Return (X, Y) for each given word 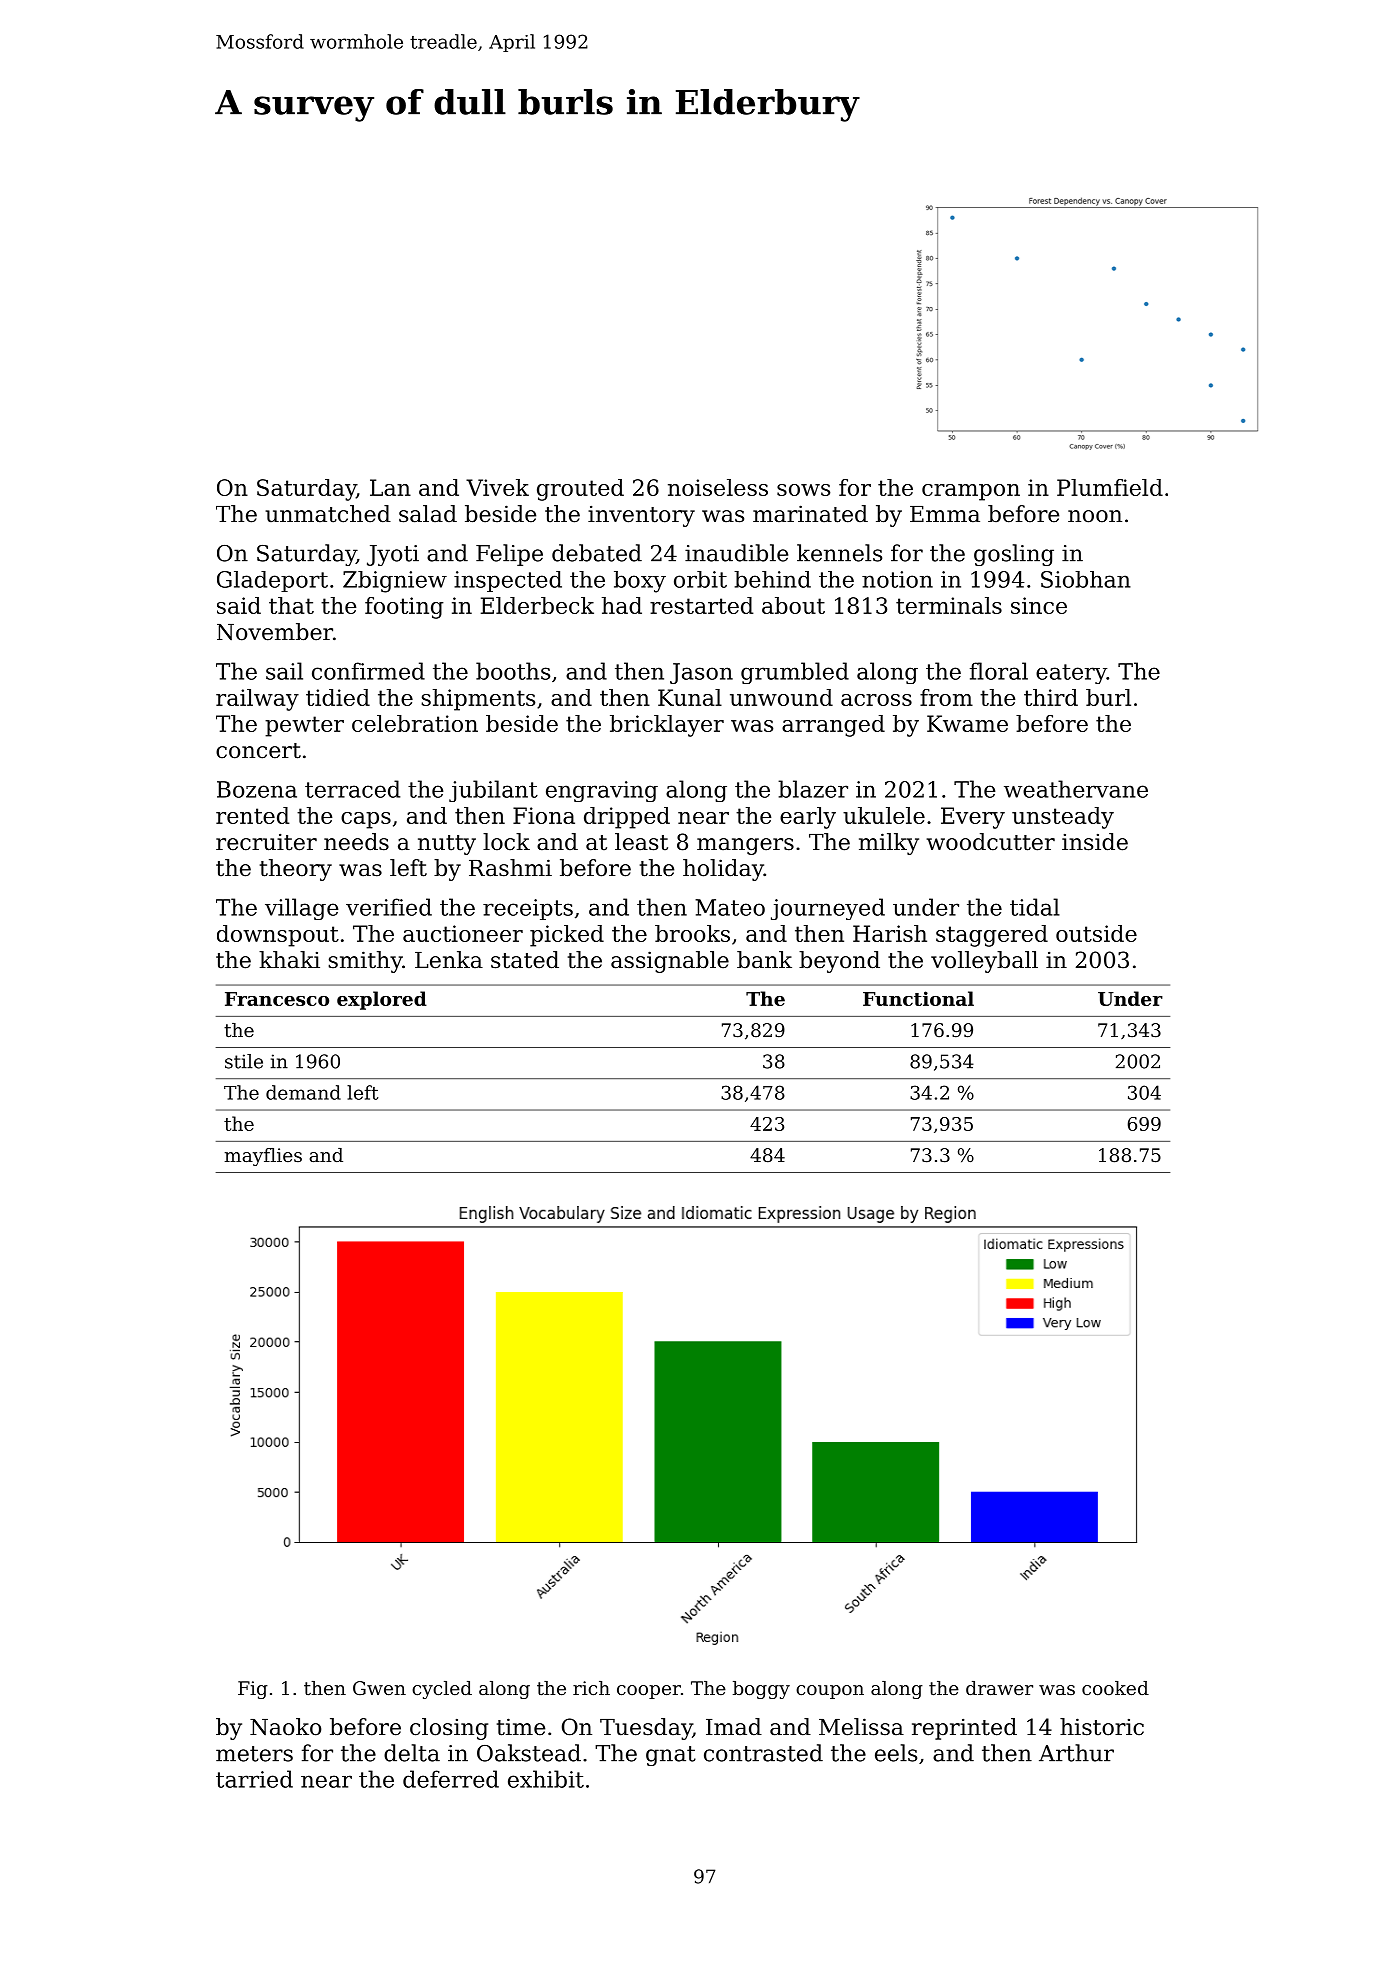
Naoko (285, 1727)
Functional (918, 998)
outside (1096, 933)
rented (252, 815)
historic (1102, 1727)
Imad (734, 1727)
